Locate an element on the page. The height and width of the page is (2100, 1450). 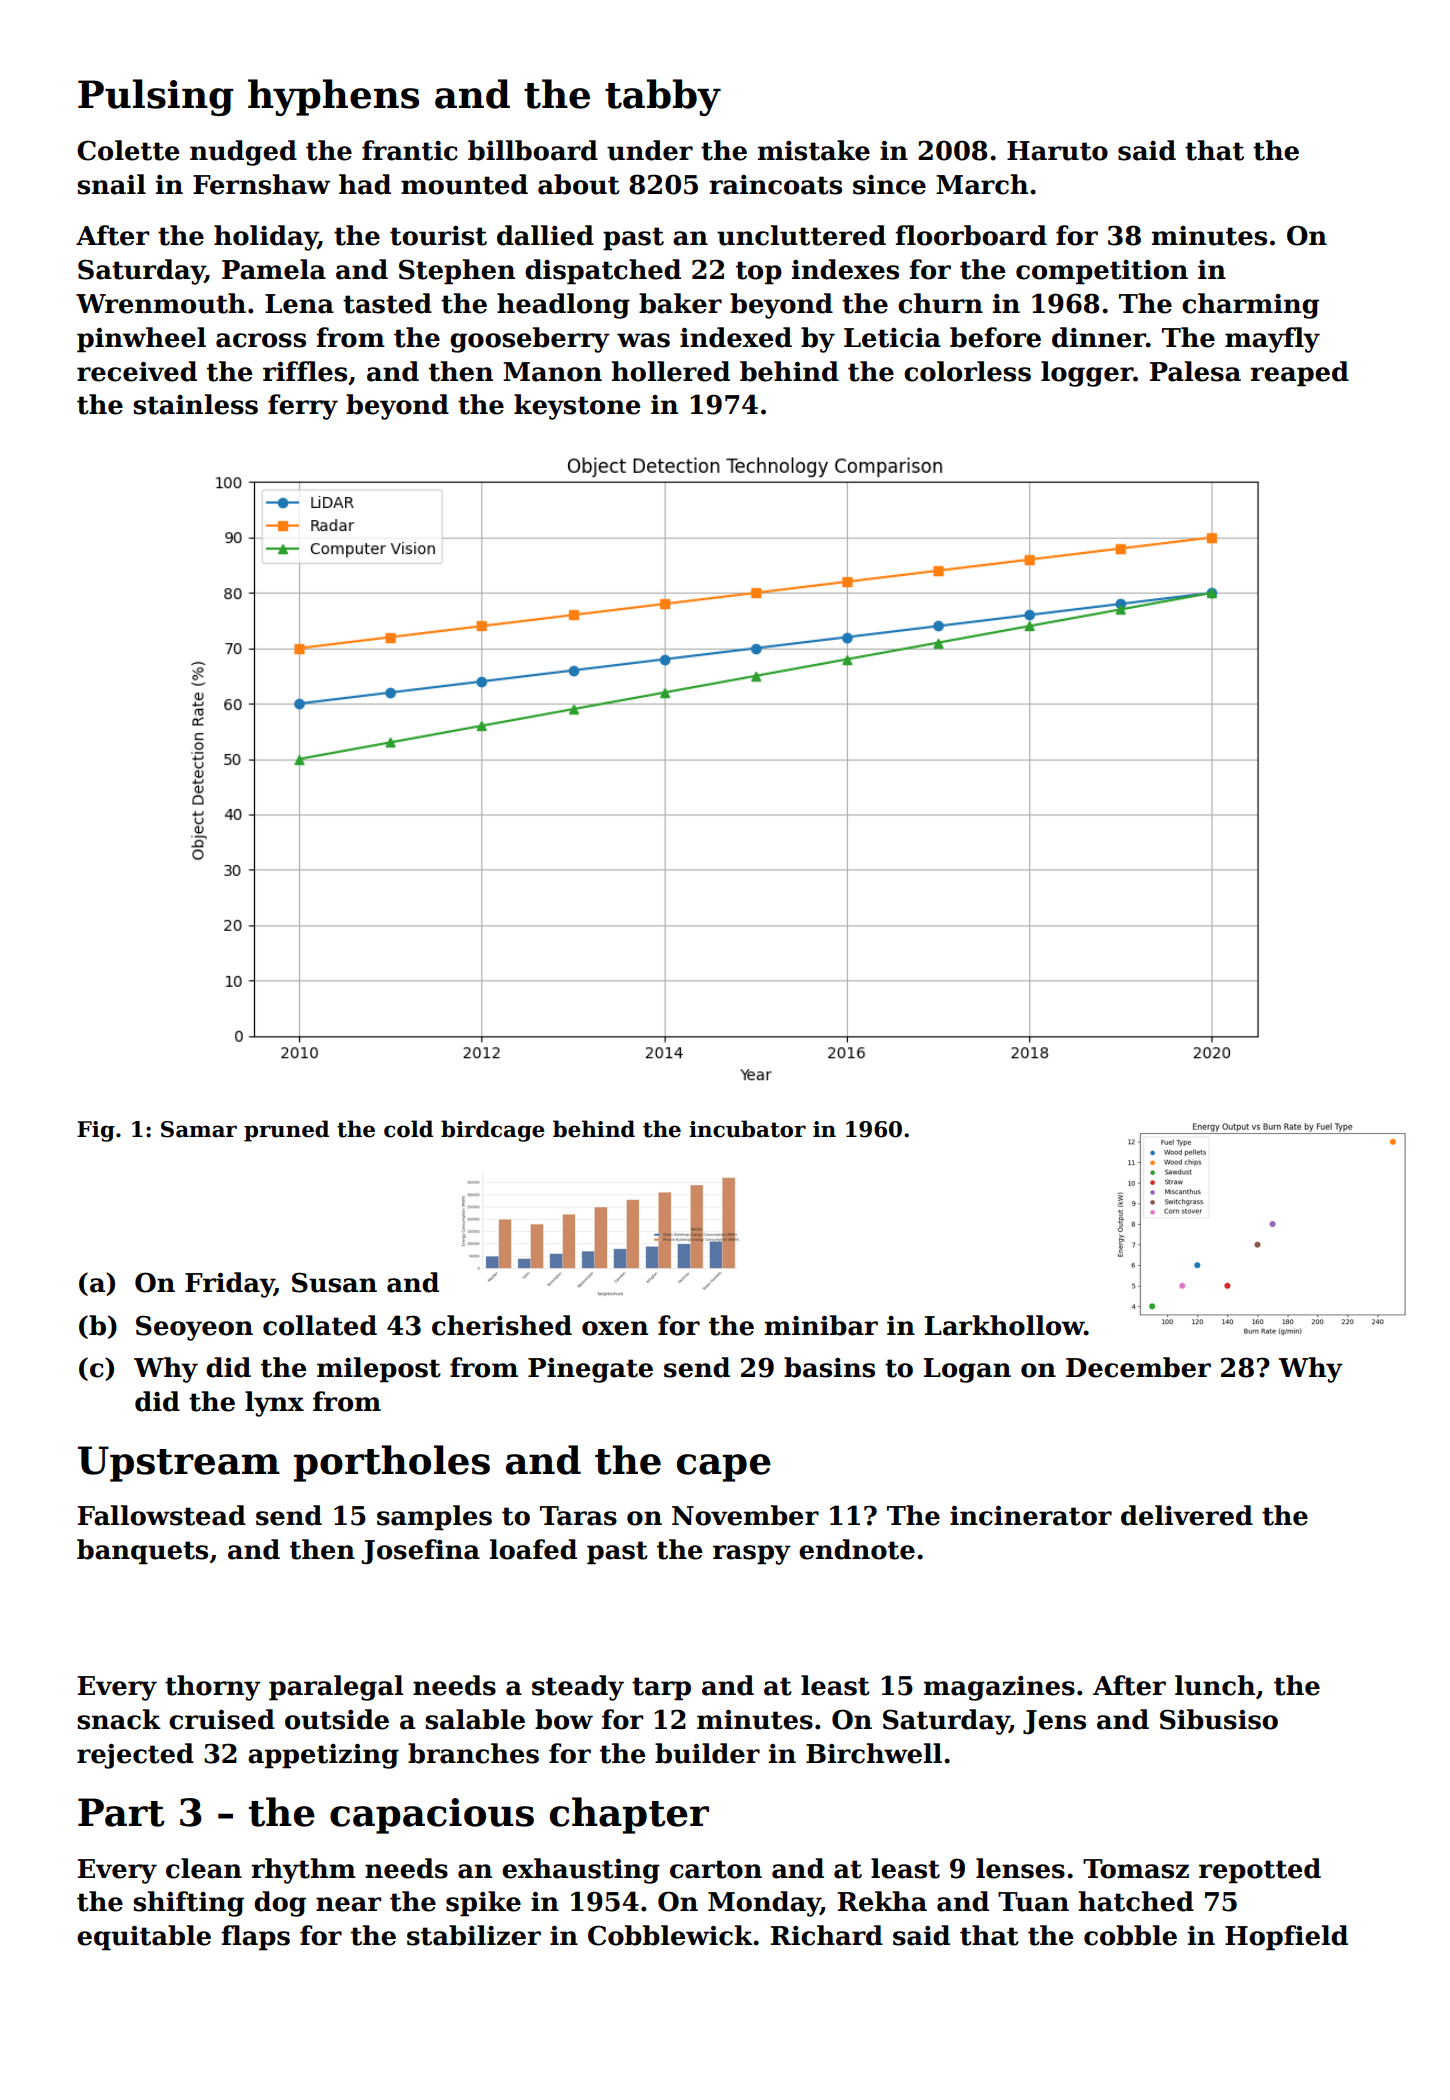
hyphens is located at coordinates (333, 97).
